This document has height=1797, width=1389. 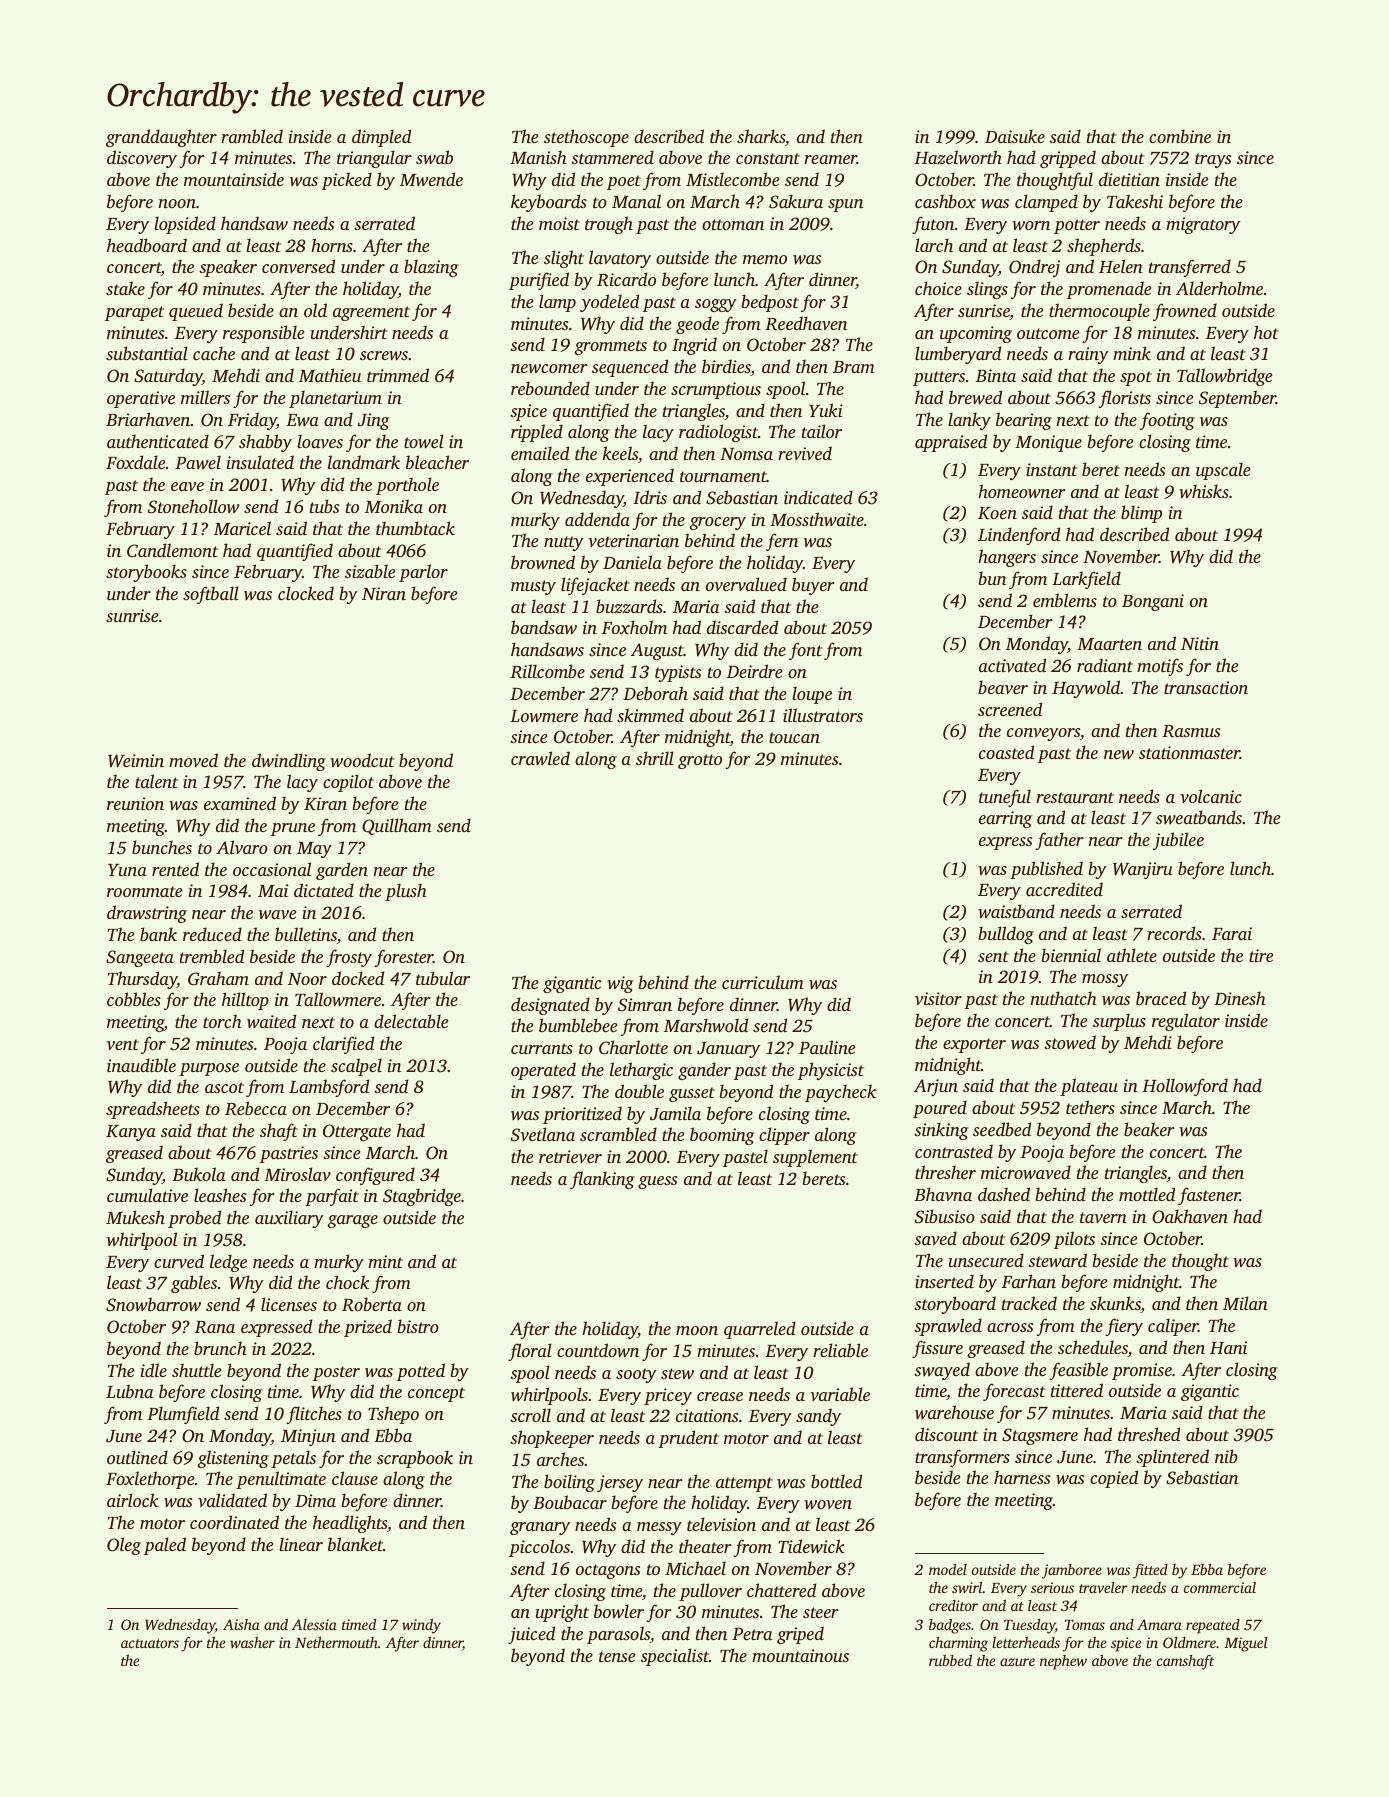 What do you see at coordinates (1180, 136) in the document?
I see `combine` at bounding box center [1180, 136].
